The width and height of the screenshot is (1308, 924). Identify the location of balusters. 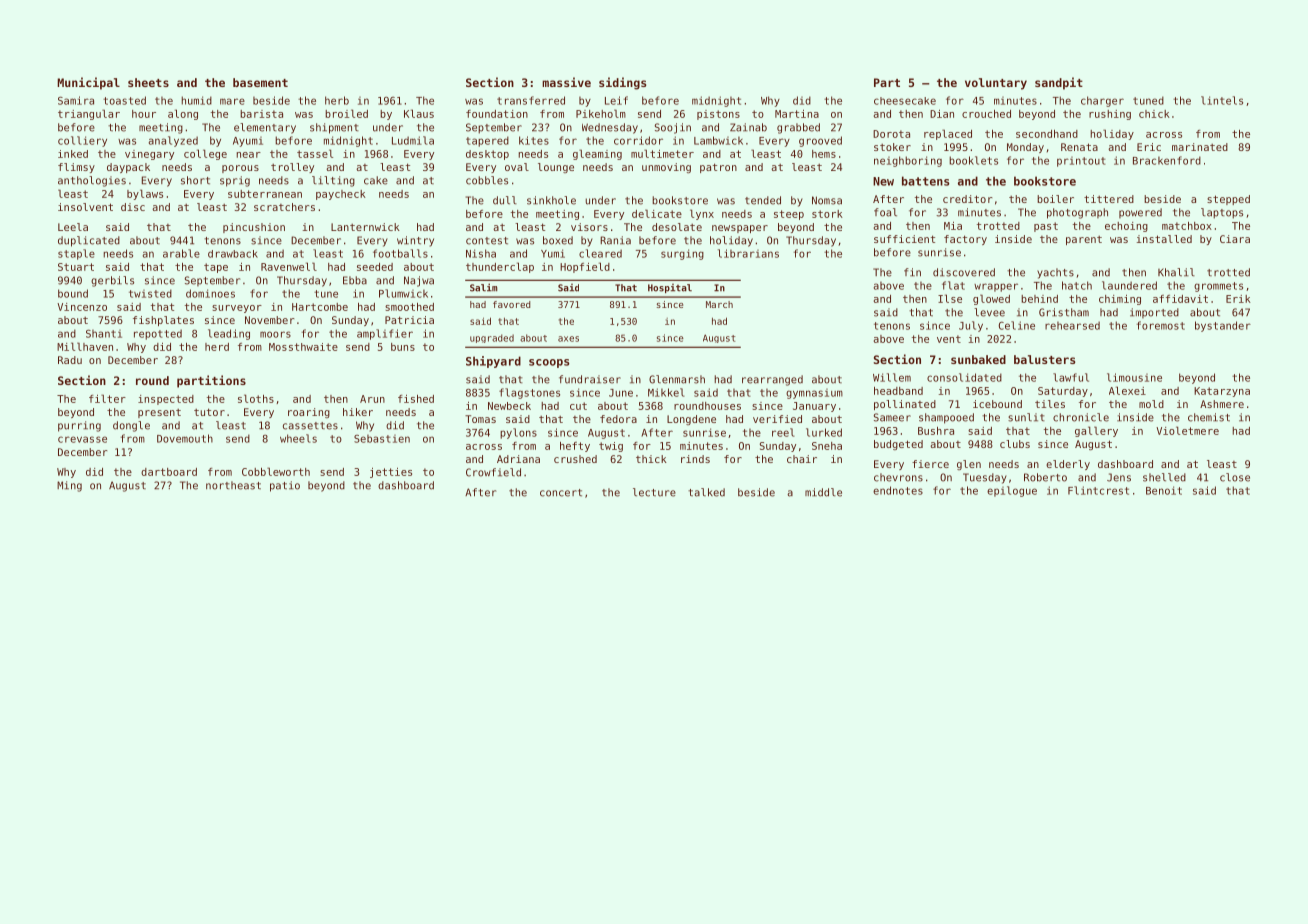
(1045, 359).
